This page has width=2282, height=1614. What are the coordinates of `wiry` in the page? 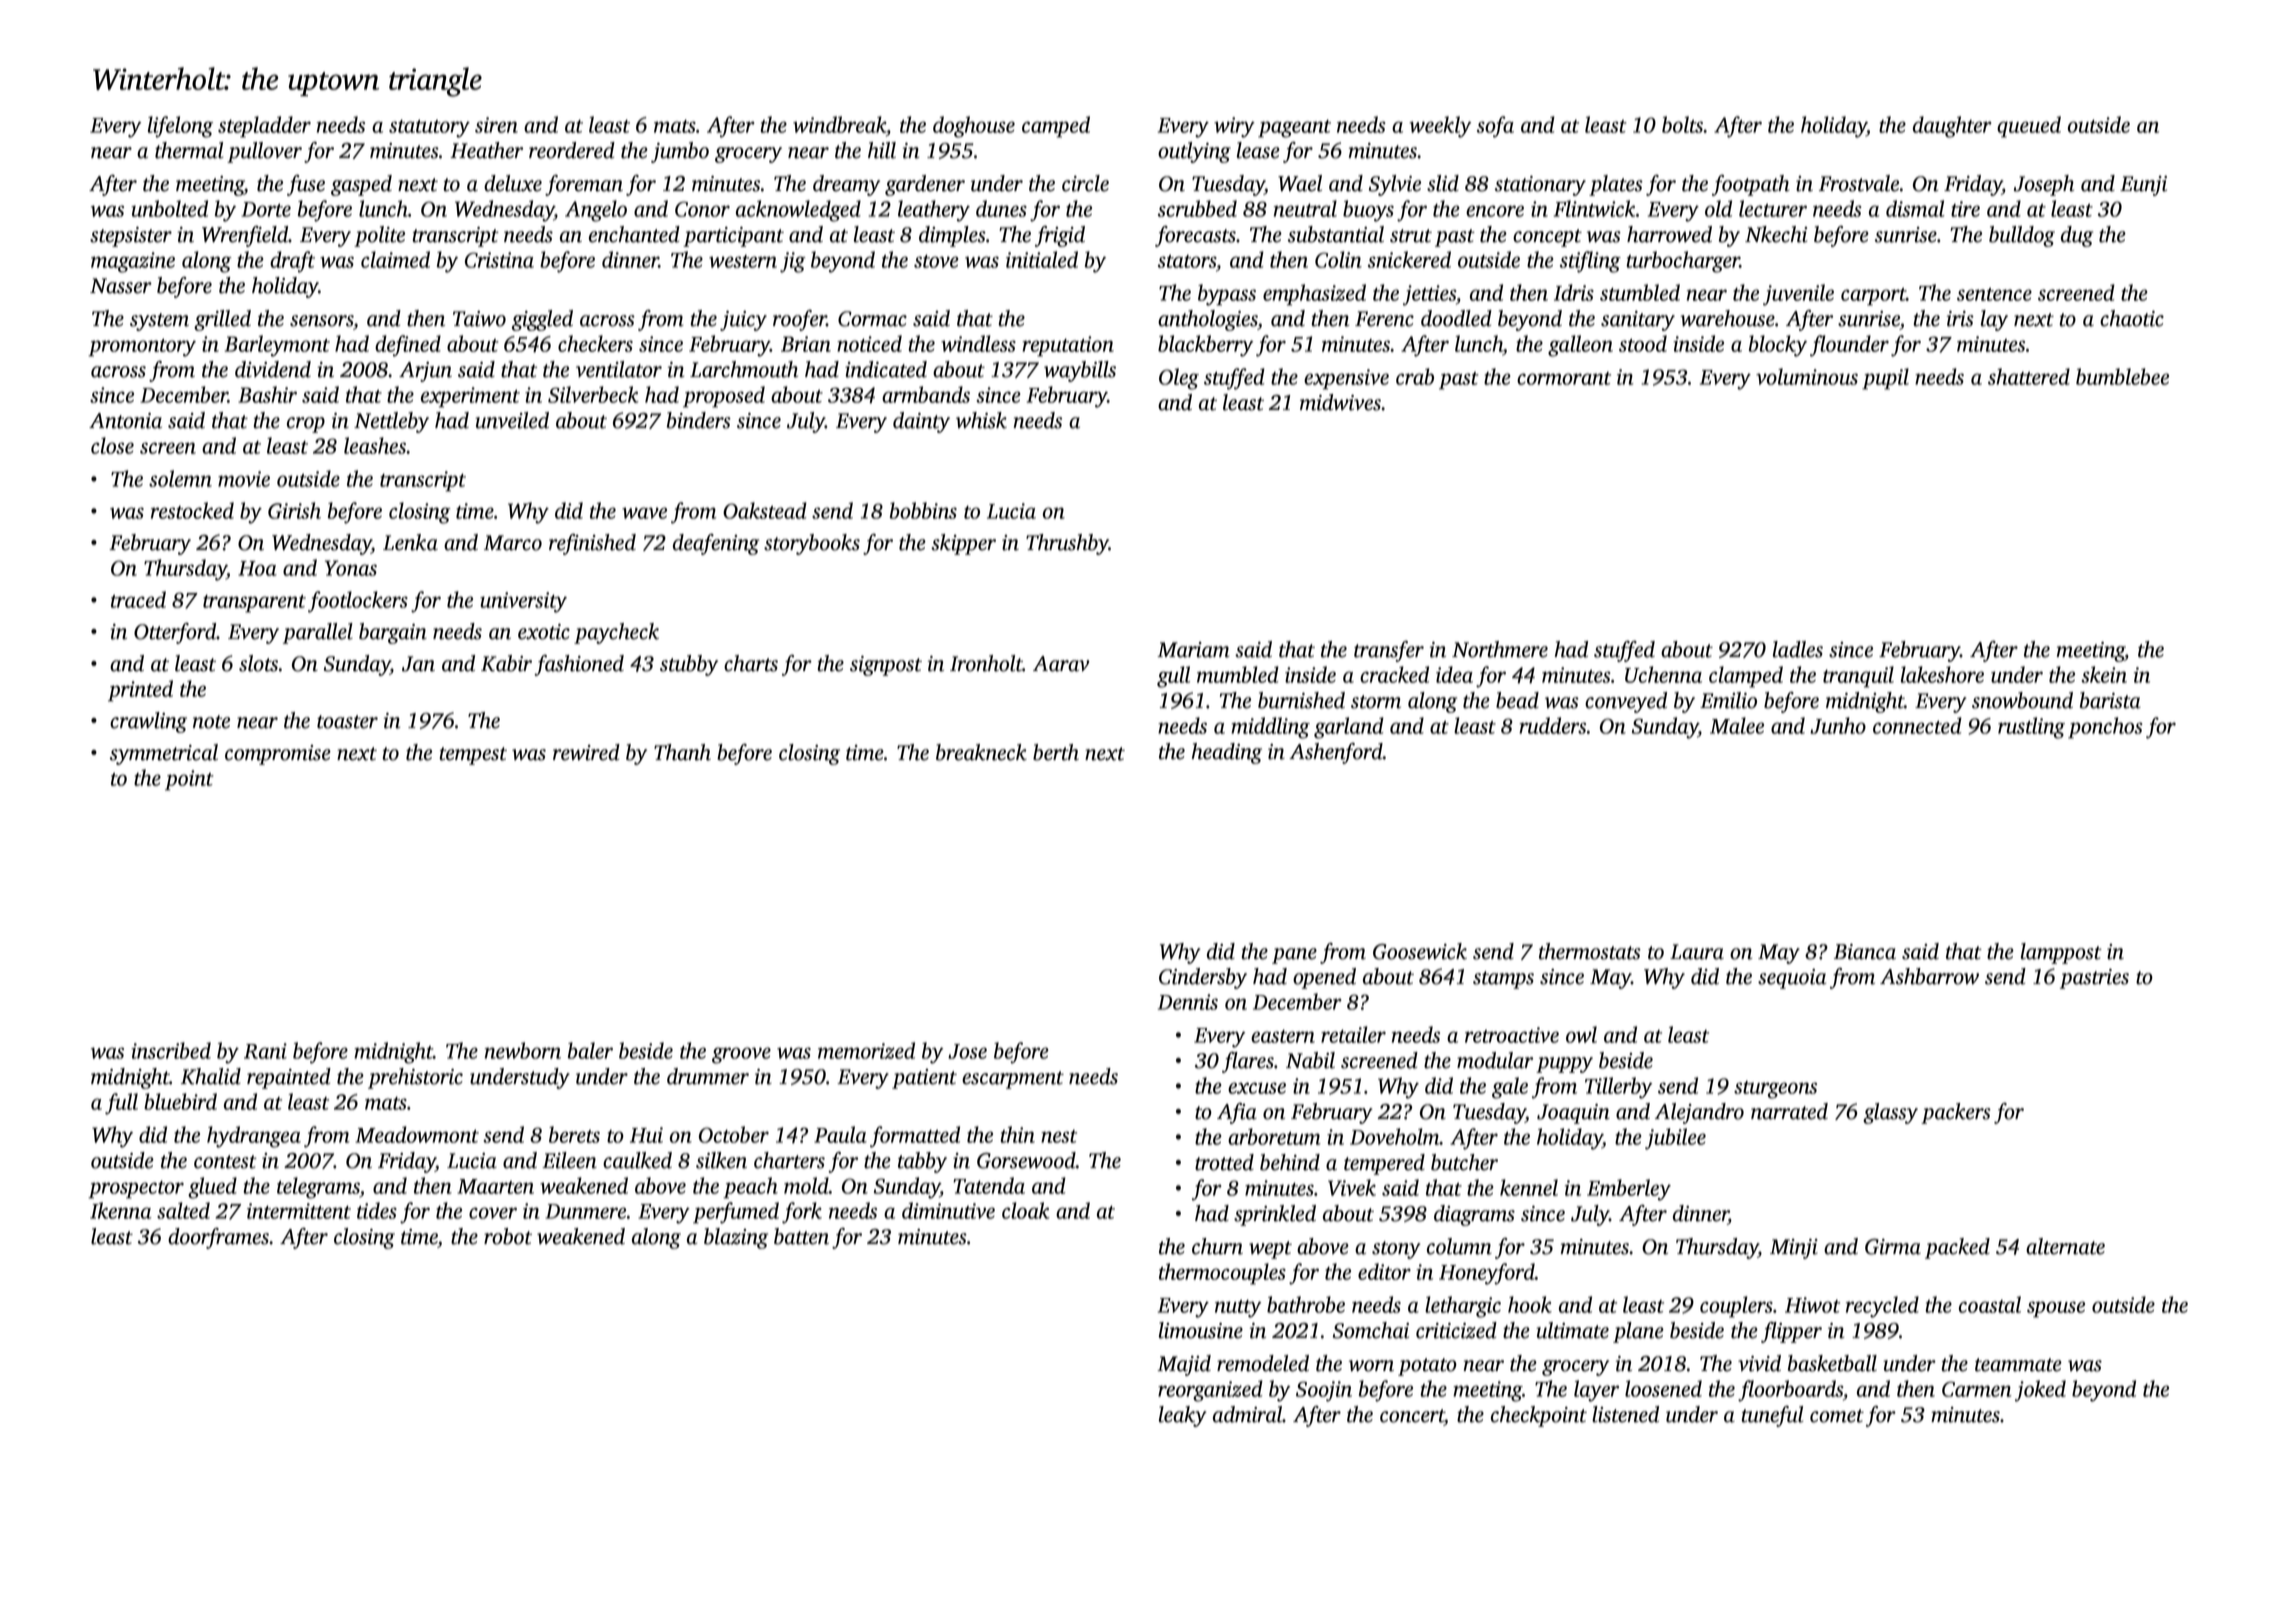 It's located at (1234, 127).
